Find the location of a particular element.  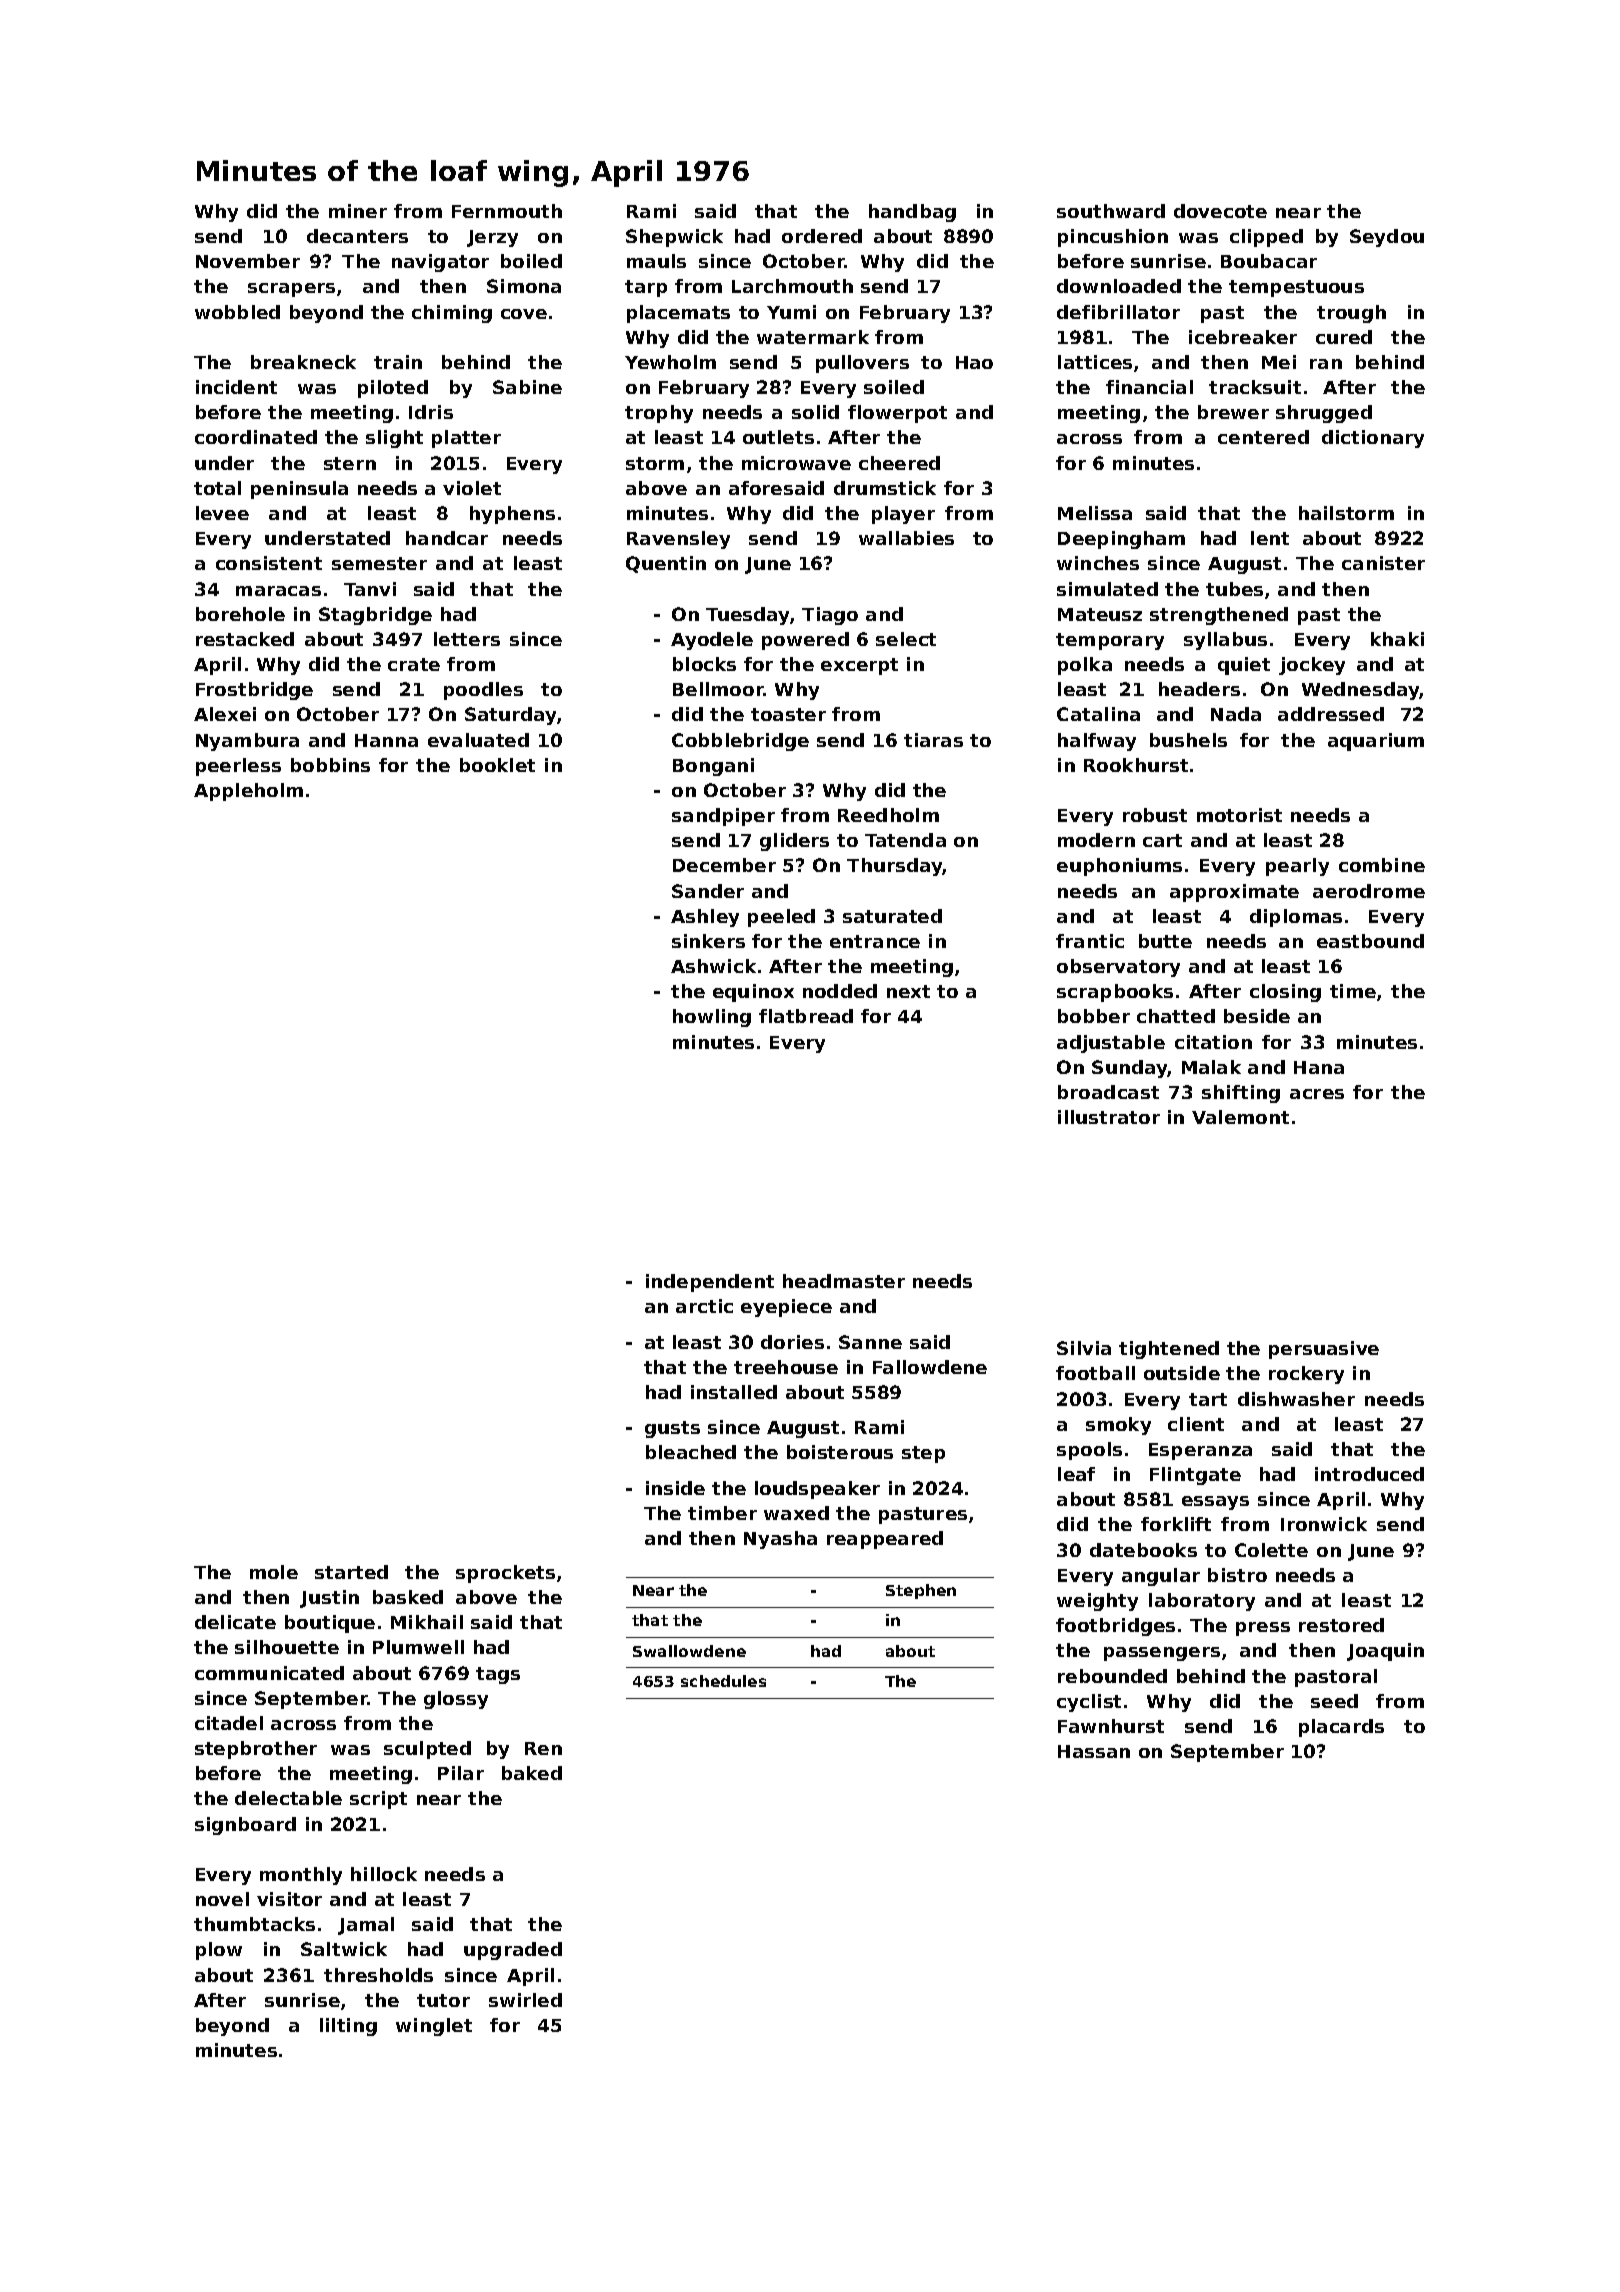

Rookhurst is located at coordinates (1136, 765).
